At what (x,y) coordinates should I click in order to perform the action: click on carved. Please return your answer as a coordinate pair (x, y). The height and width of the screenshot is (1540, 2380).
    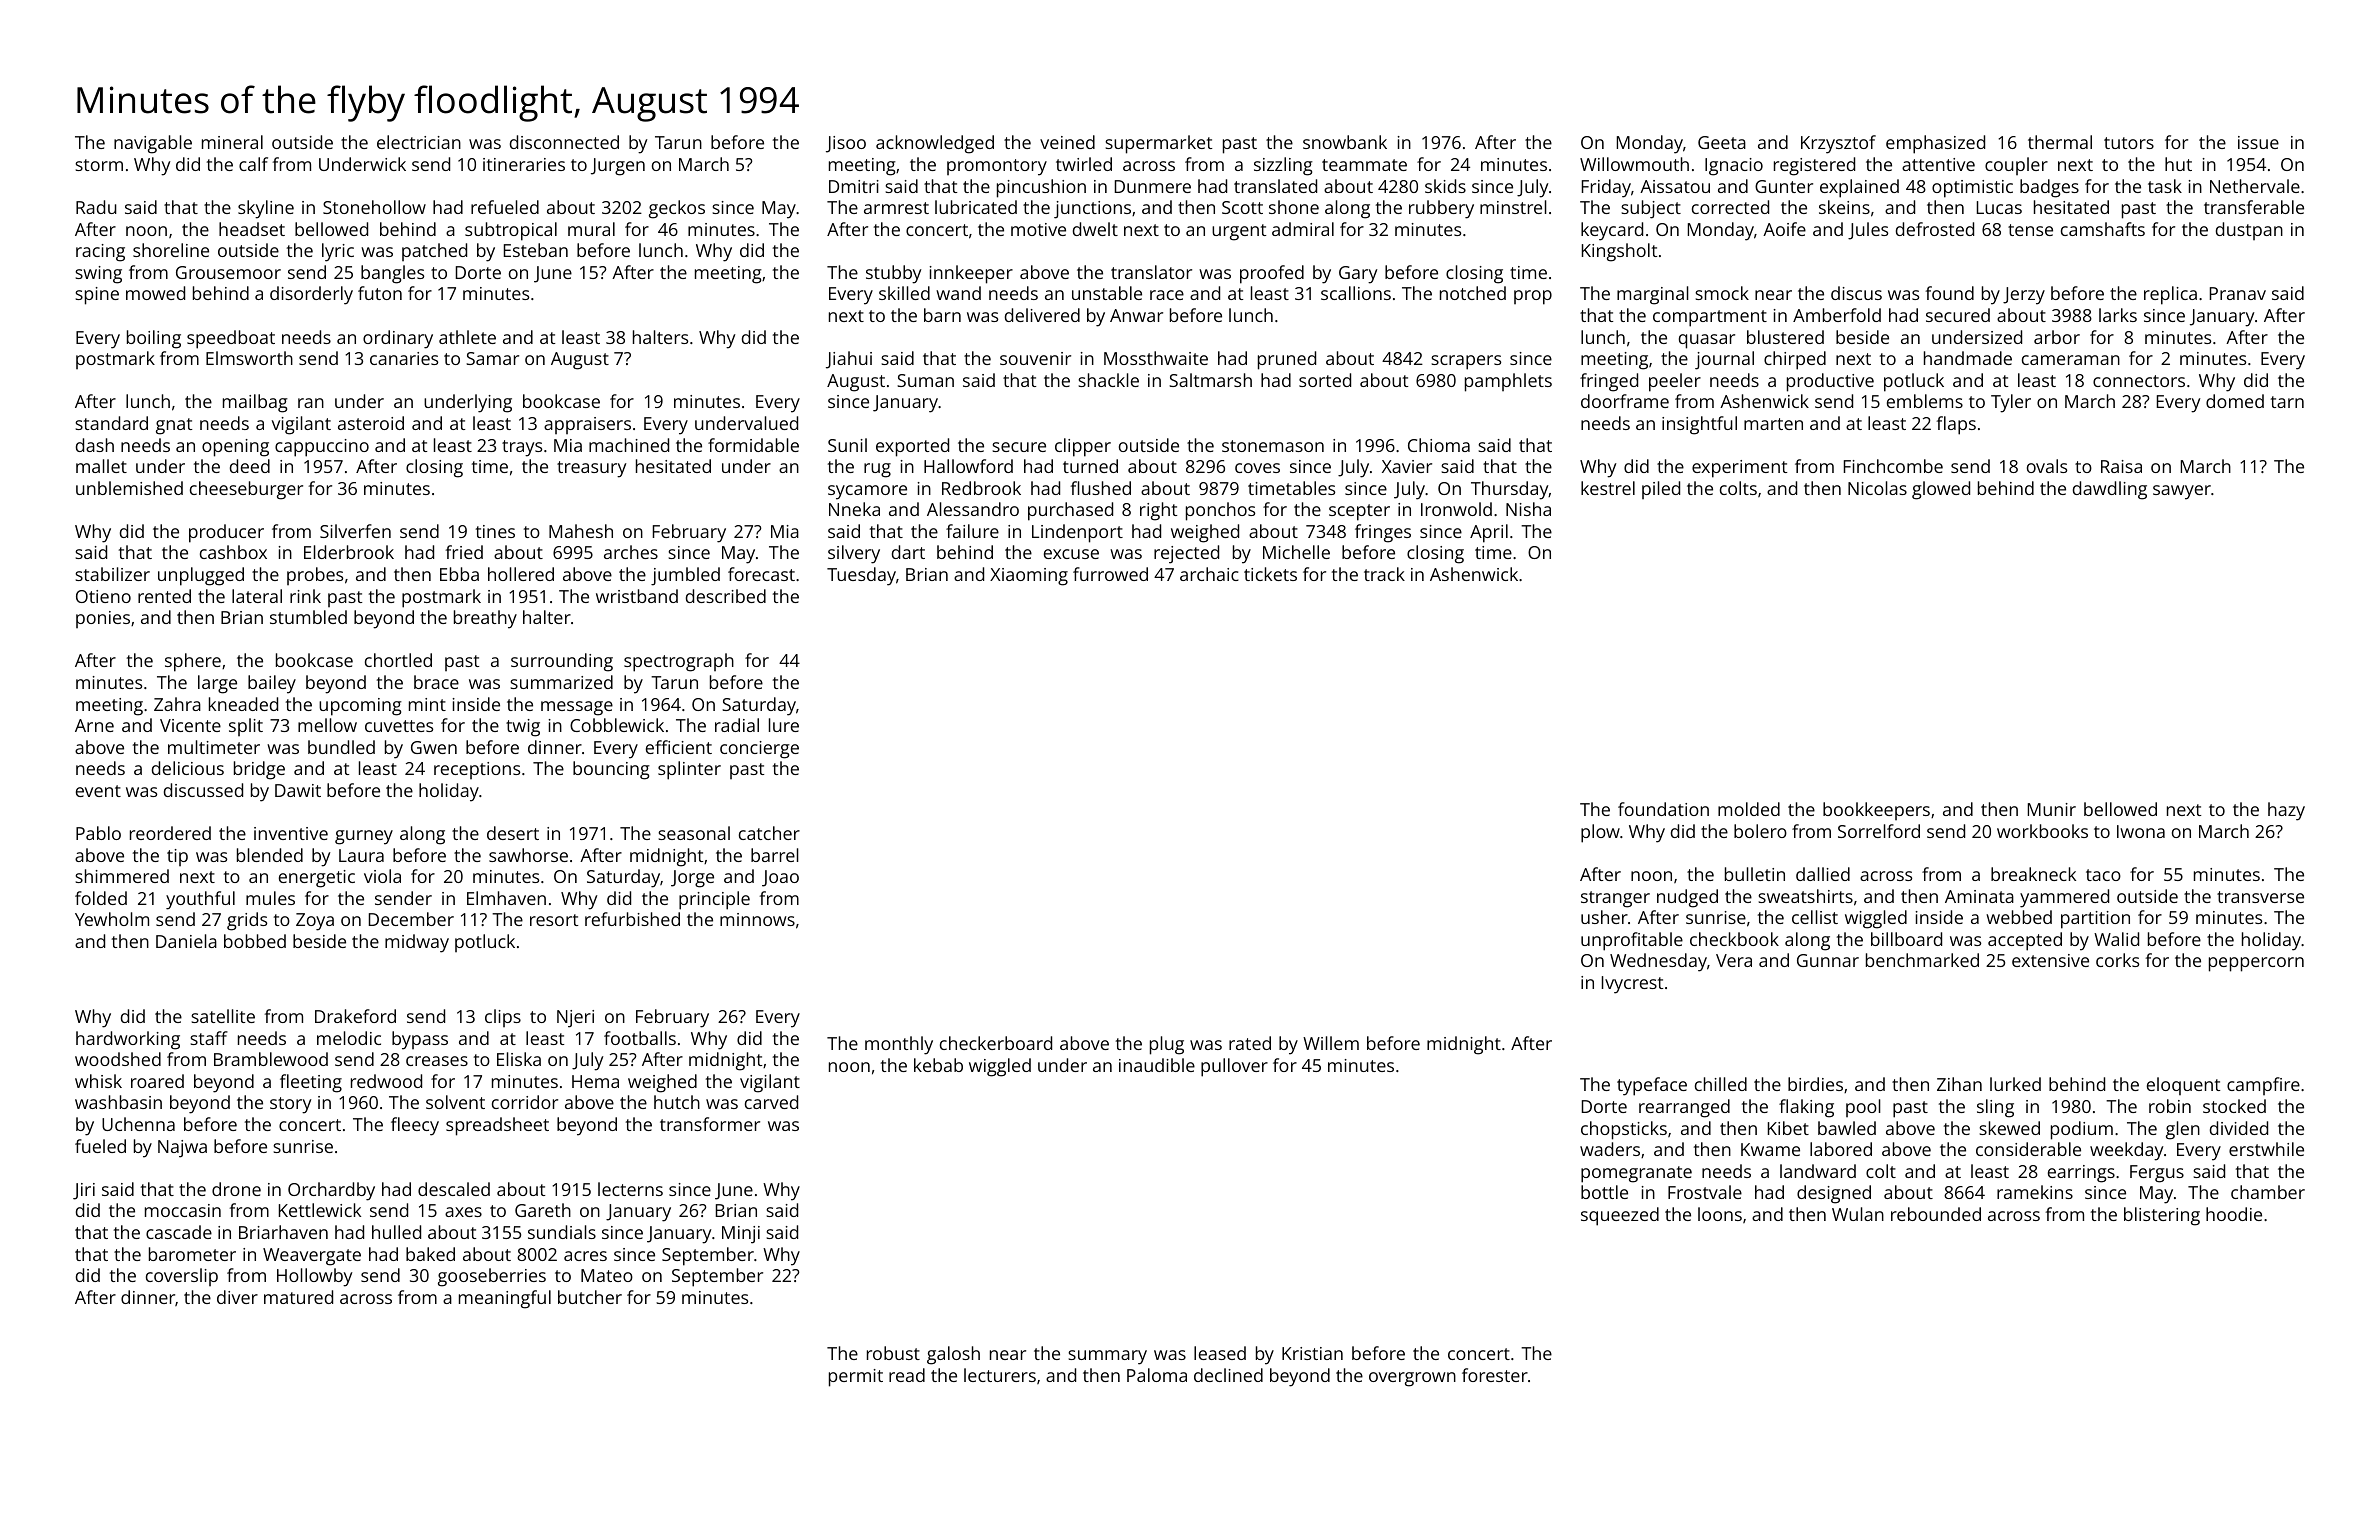
    Looking at the image, I should click on (771, 1102).
